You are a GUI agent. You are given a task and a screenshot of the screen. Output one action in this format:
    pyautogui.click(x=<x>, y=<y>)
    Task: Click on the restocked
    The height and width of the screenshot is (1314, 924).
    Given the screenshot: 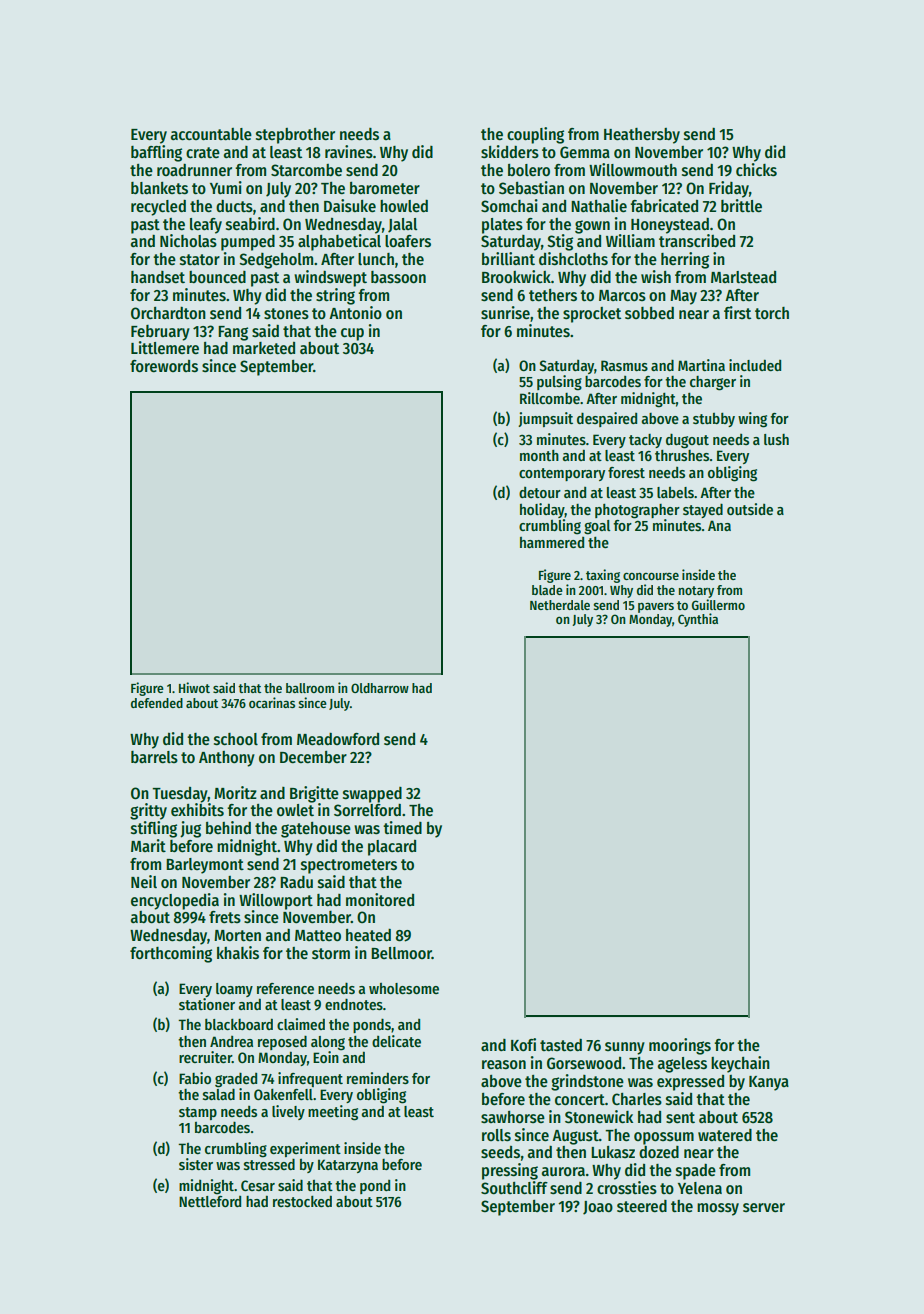 What is the action you would take?
    pyautogui.click(x=302, y=1201)
